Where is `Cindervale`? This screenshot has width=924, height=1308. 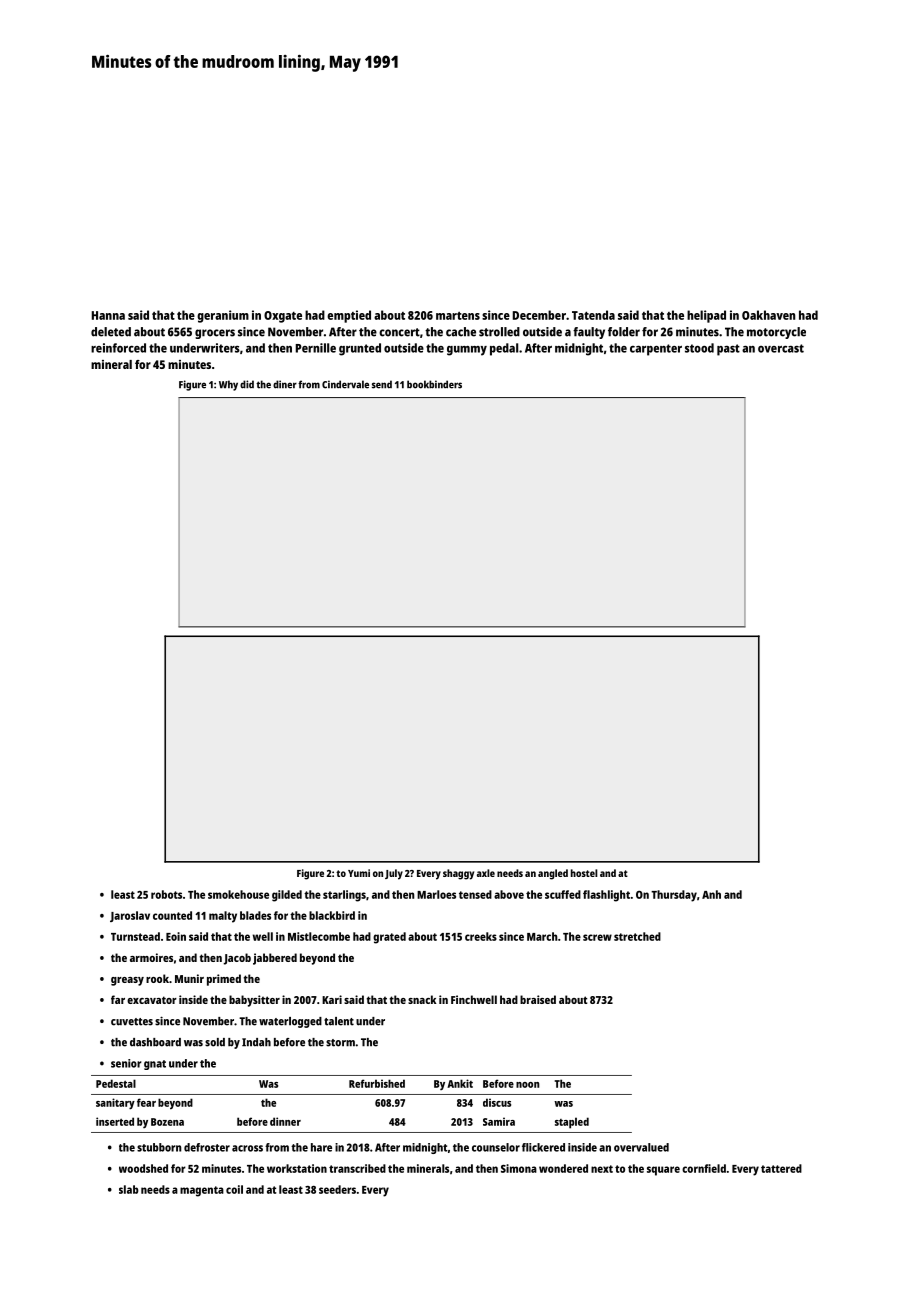
Cindervale is located at coordinates (345, 384).
